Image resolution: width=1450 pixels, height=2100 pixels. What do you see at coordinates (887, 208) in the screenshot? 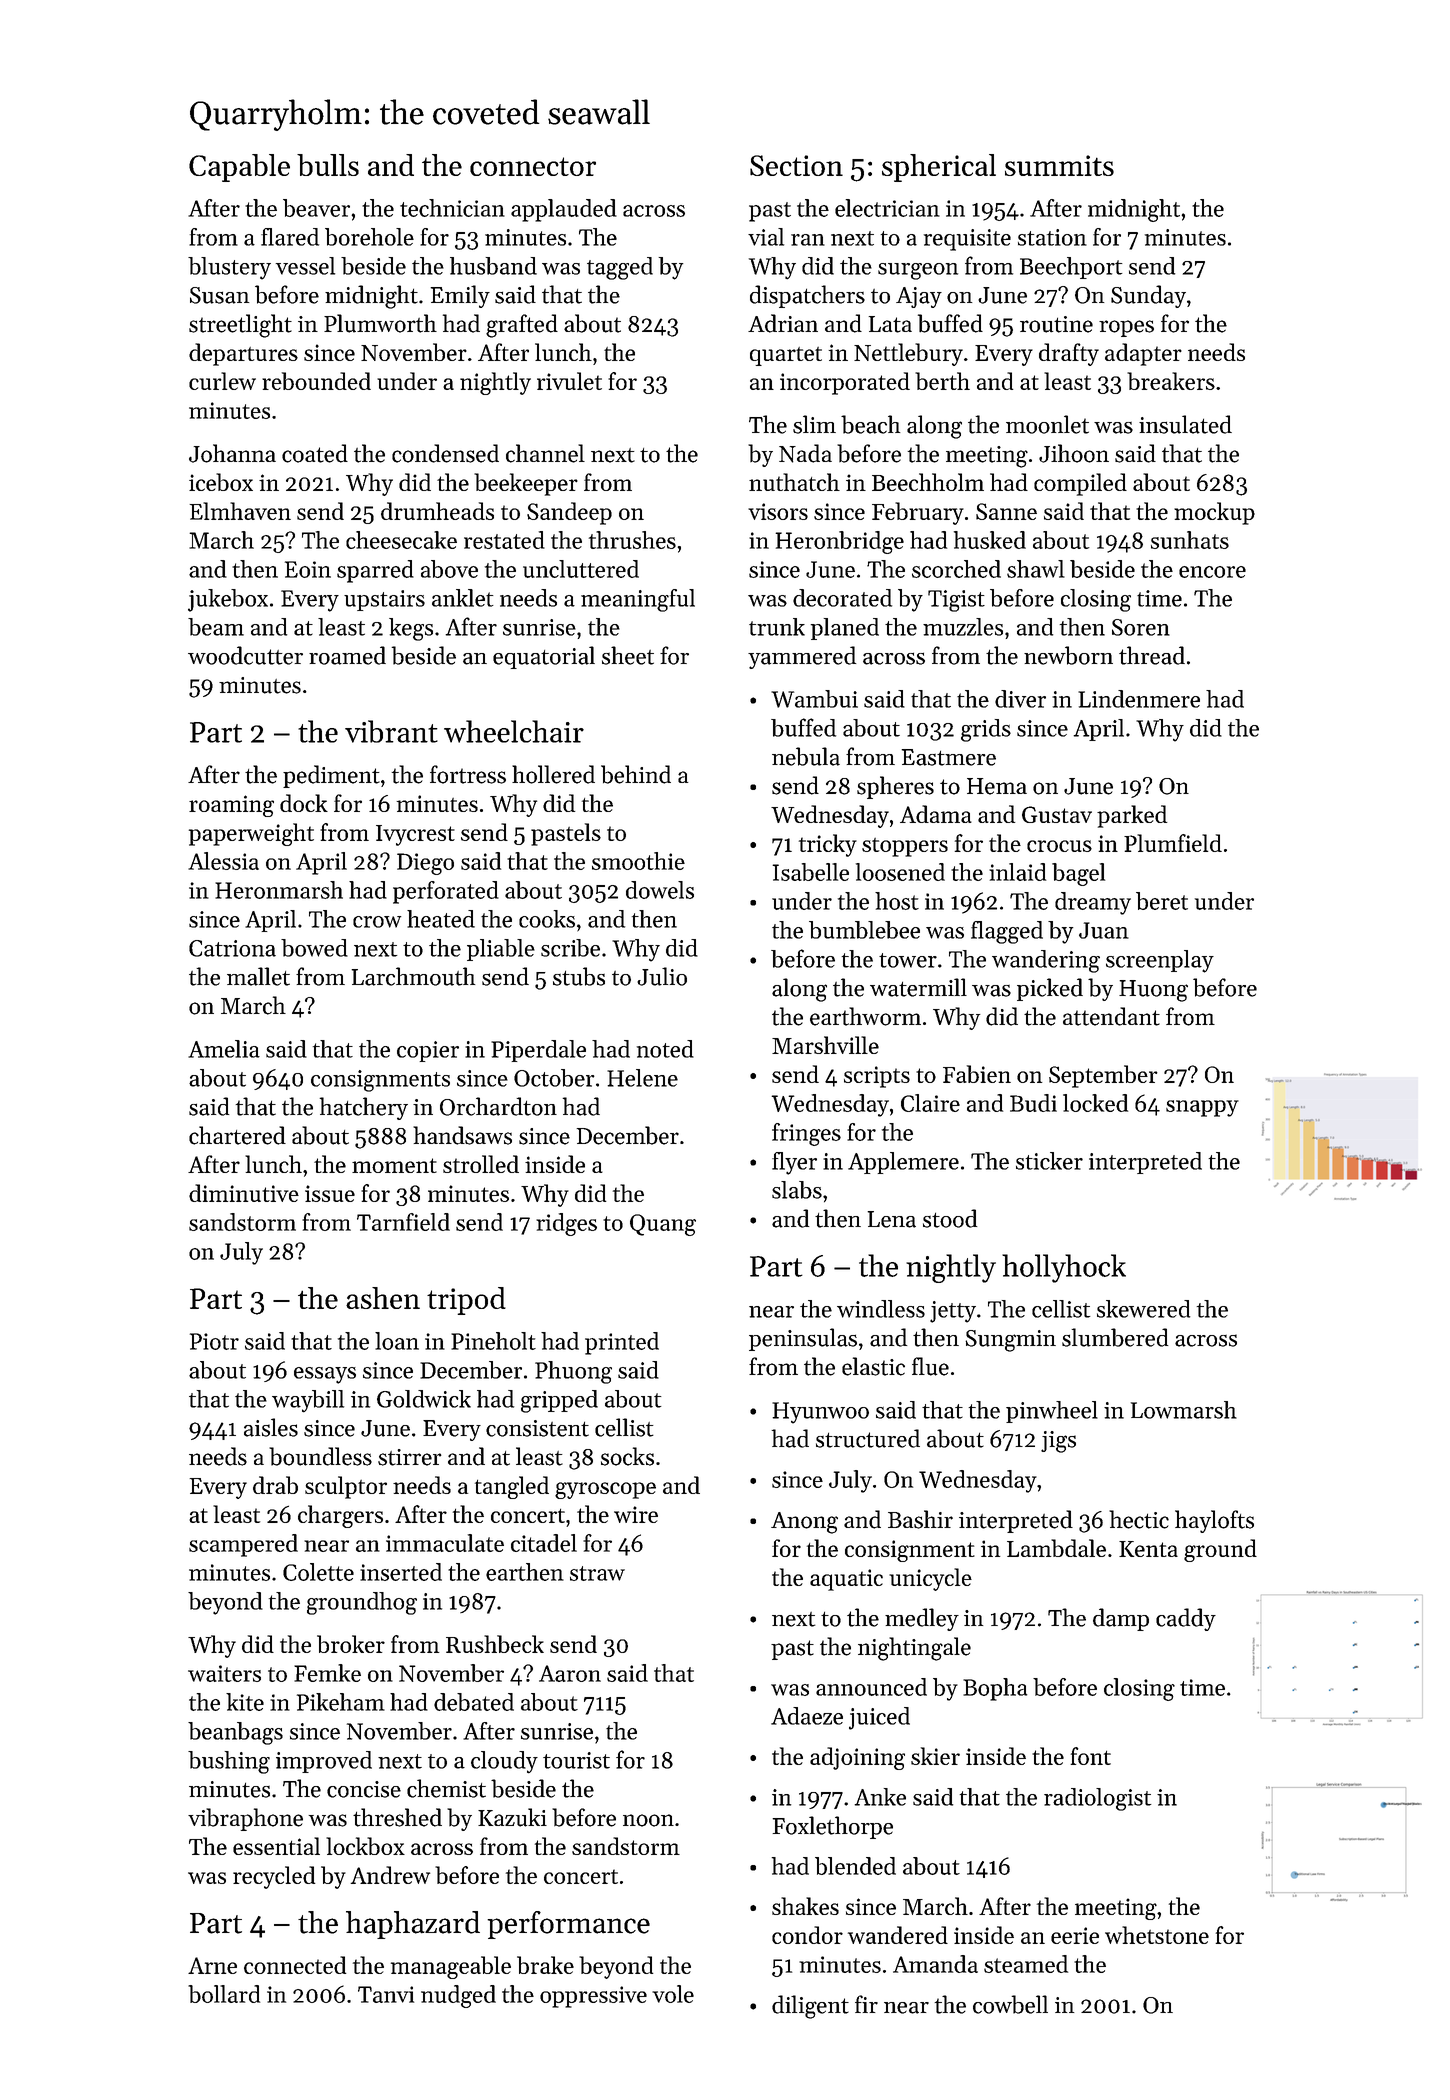
I see `electrician` at bounding box center [887, 208].
